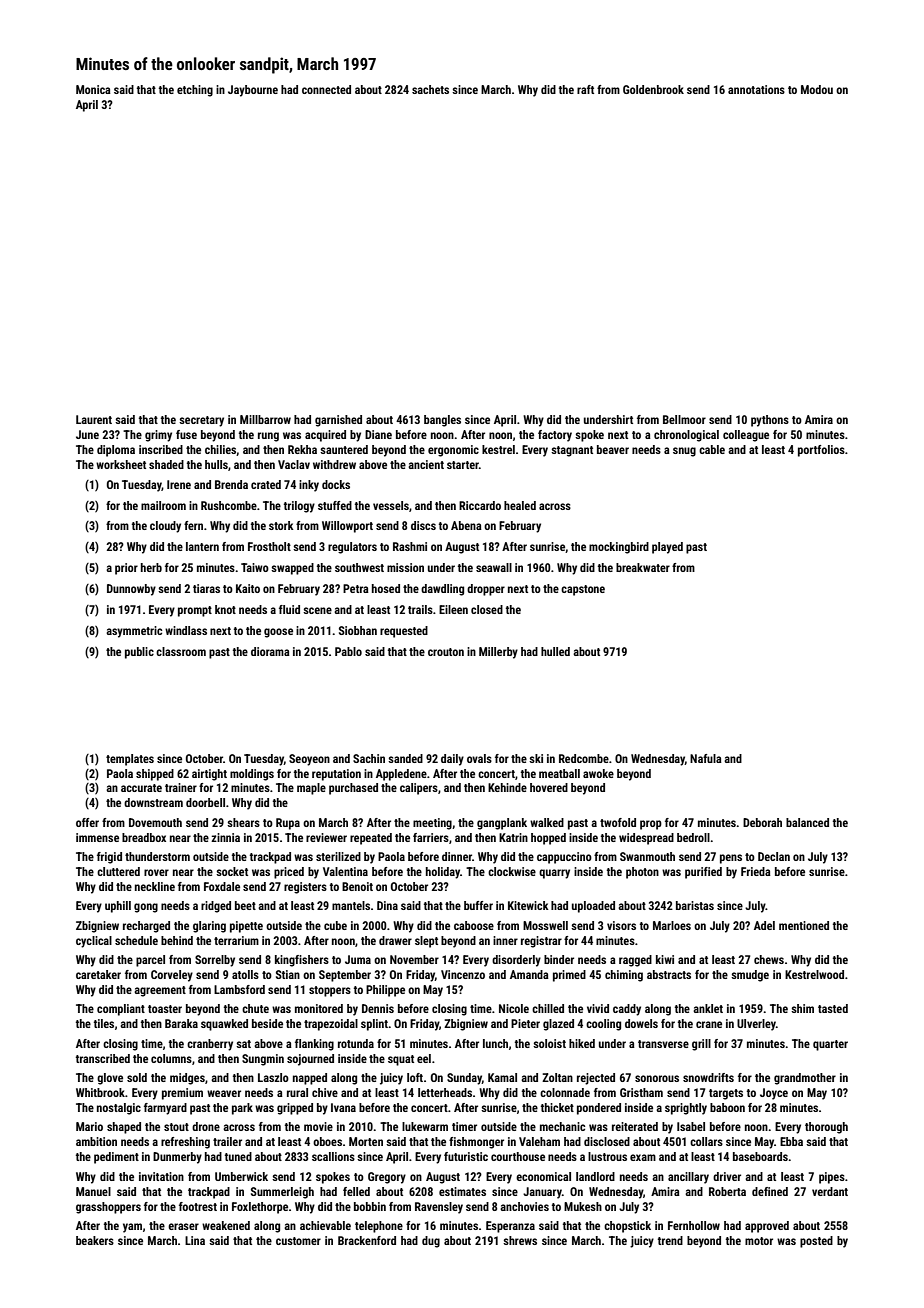  What do you see at coordinates (498, 653) in the screenshot?
I see `Millerby` at bounding box center [498, 653].
